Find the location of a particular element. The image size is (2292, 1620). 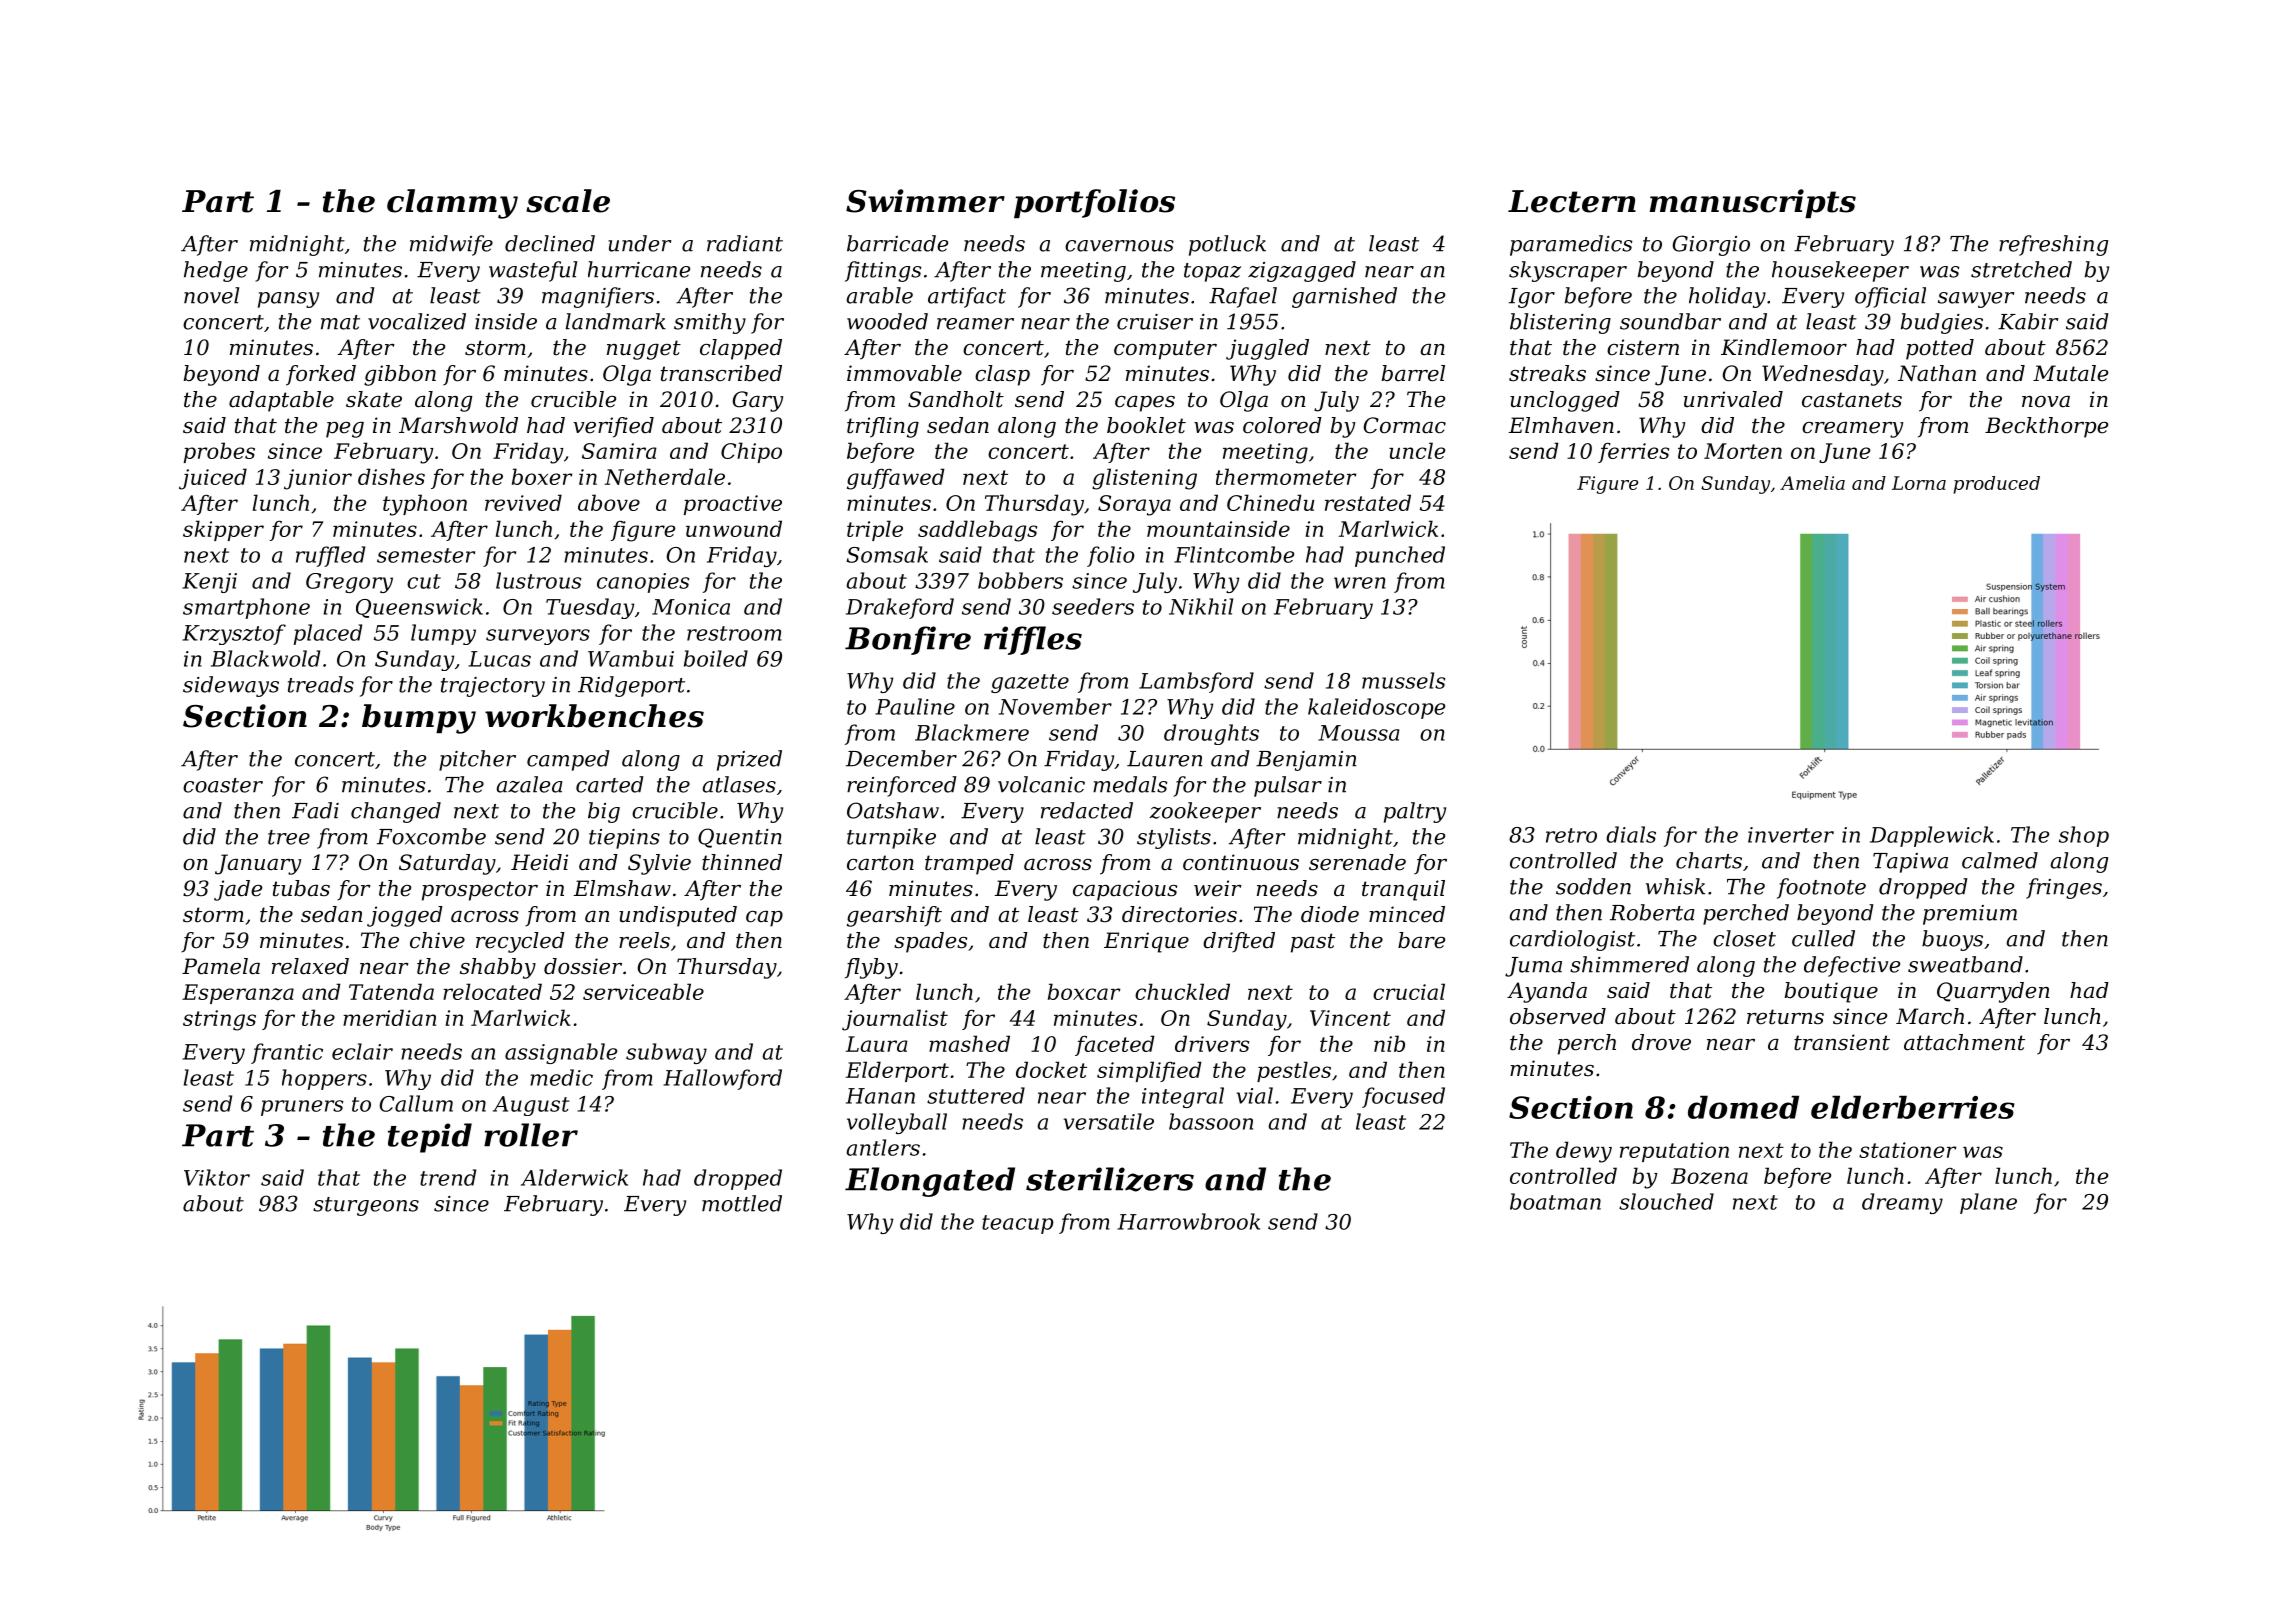

Mutale is located at coordinates (2070, 373).
